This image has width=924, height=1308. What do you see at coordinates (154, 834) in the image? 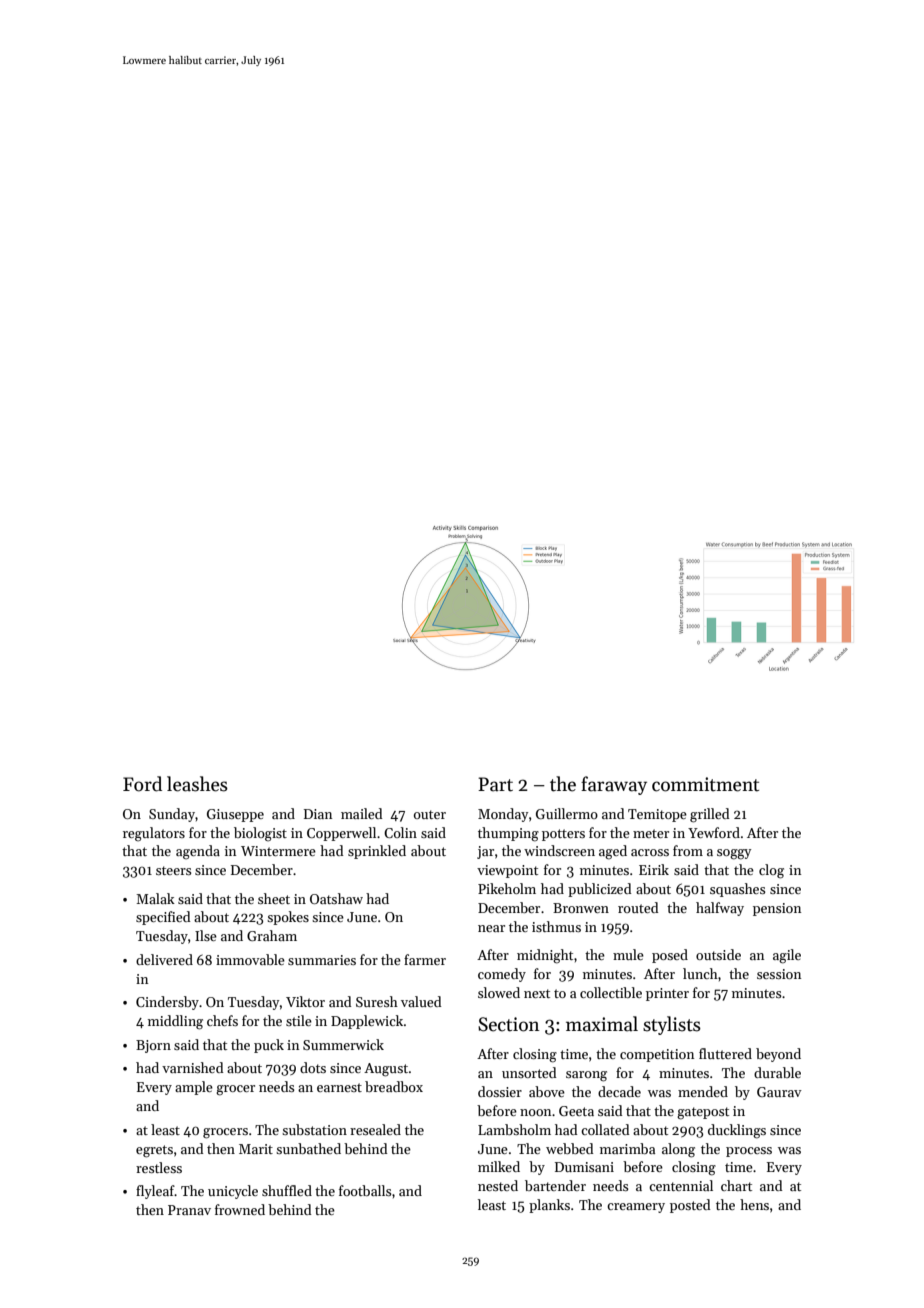
I see `regulators` at bounding box center [154, 834].
